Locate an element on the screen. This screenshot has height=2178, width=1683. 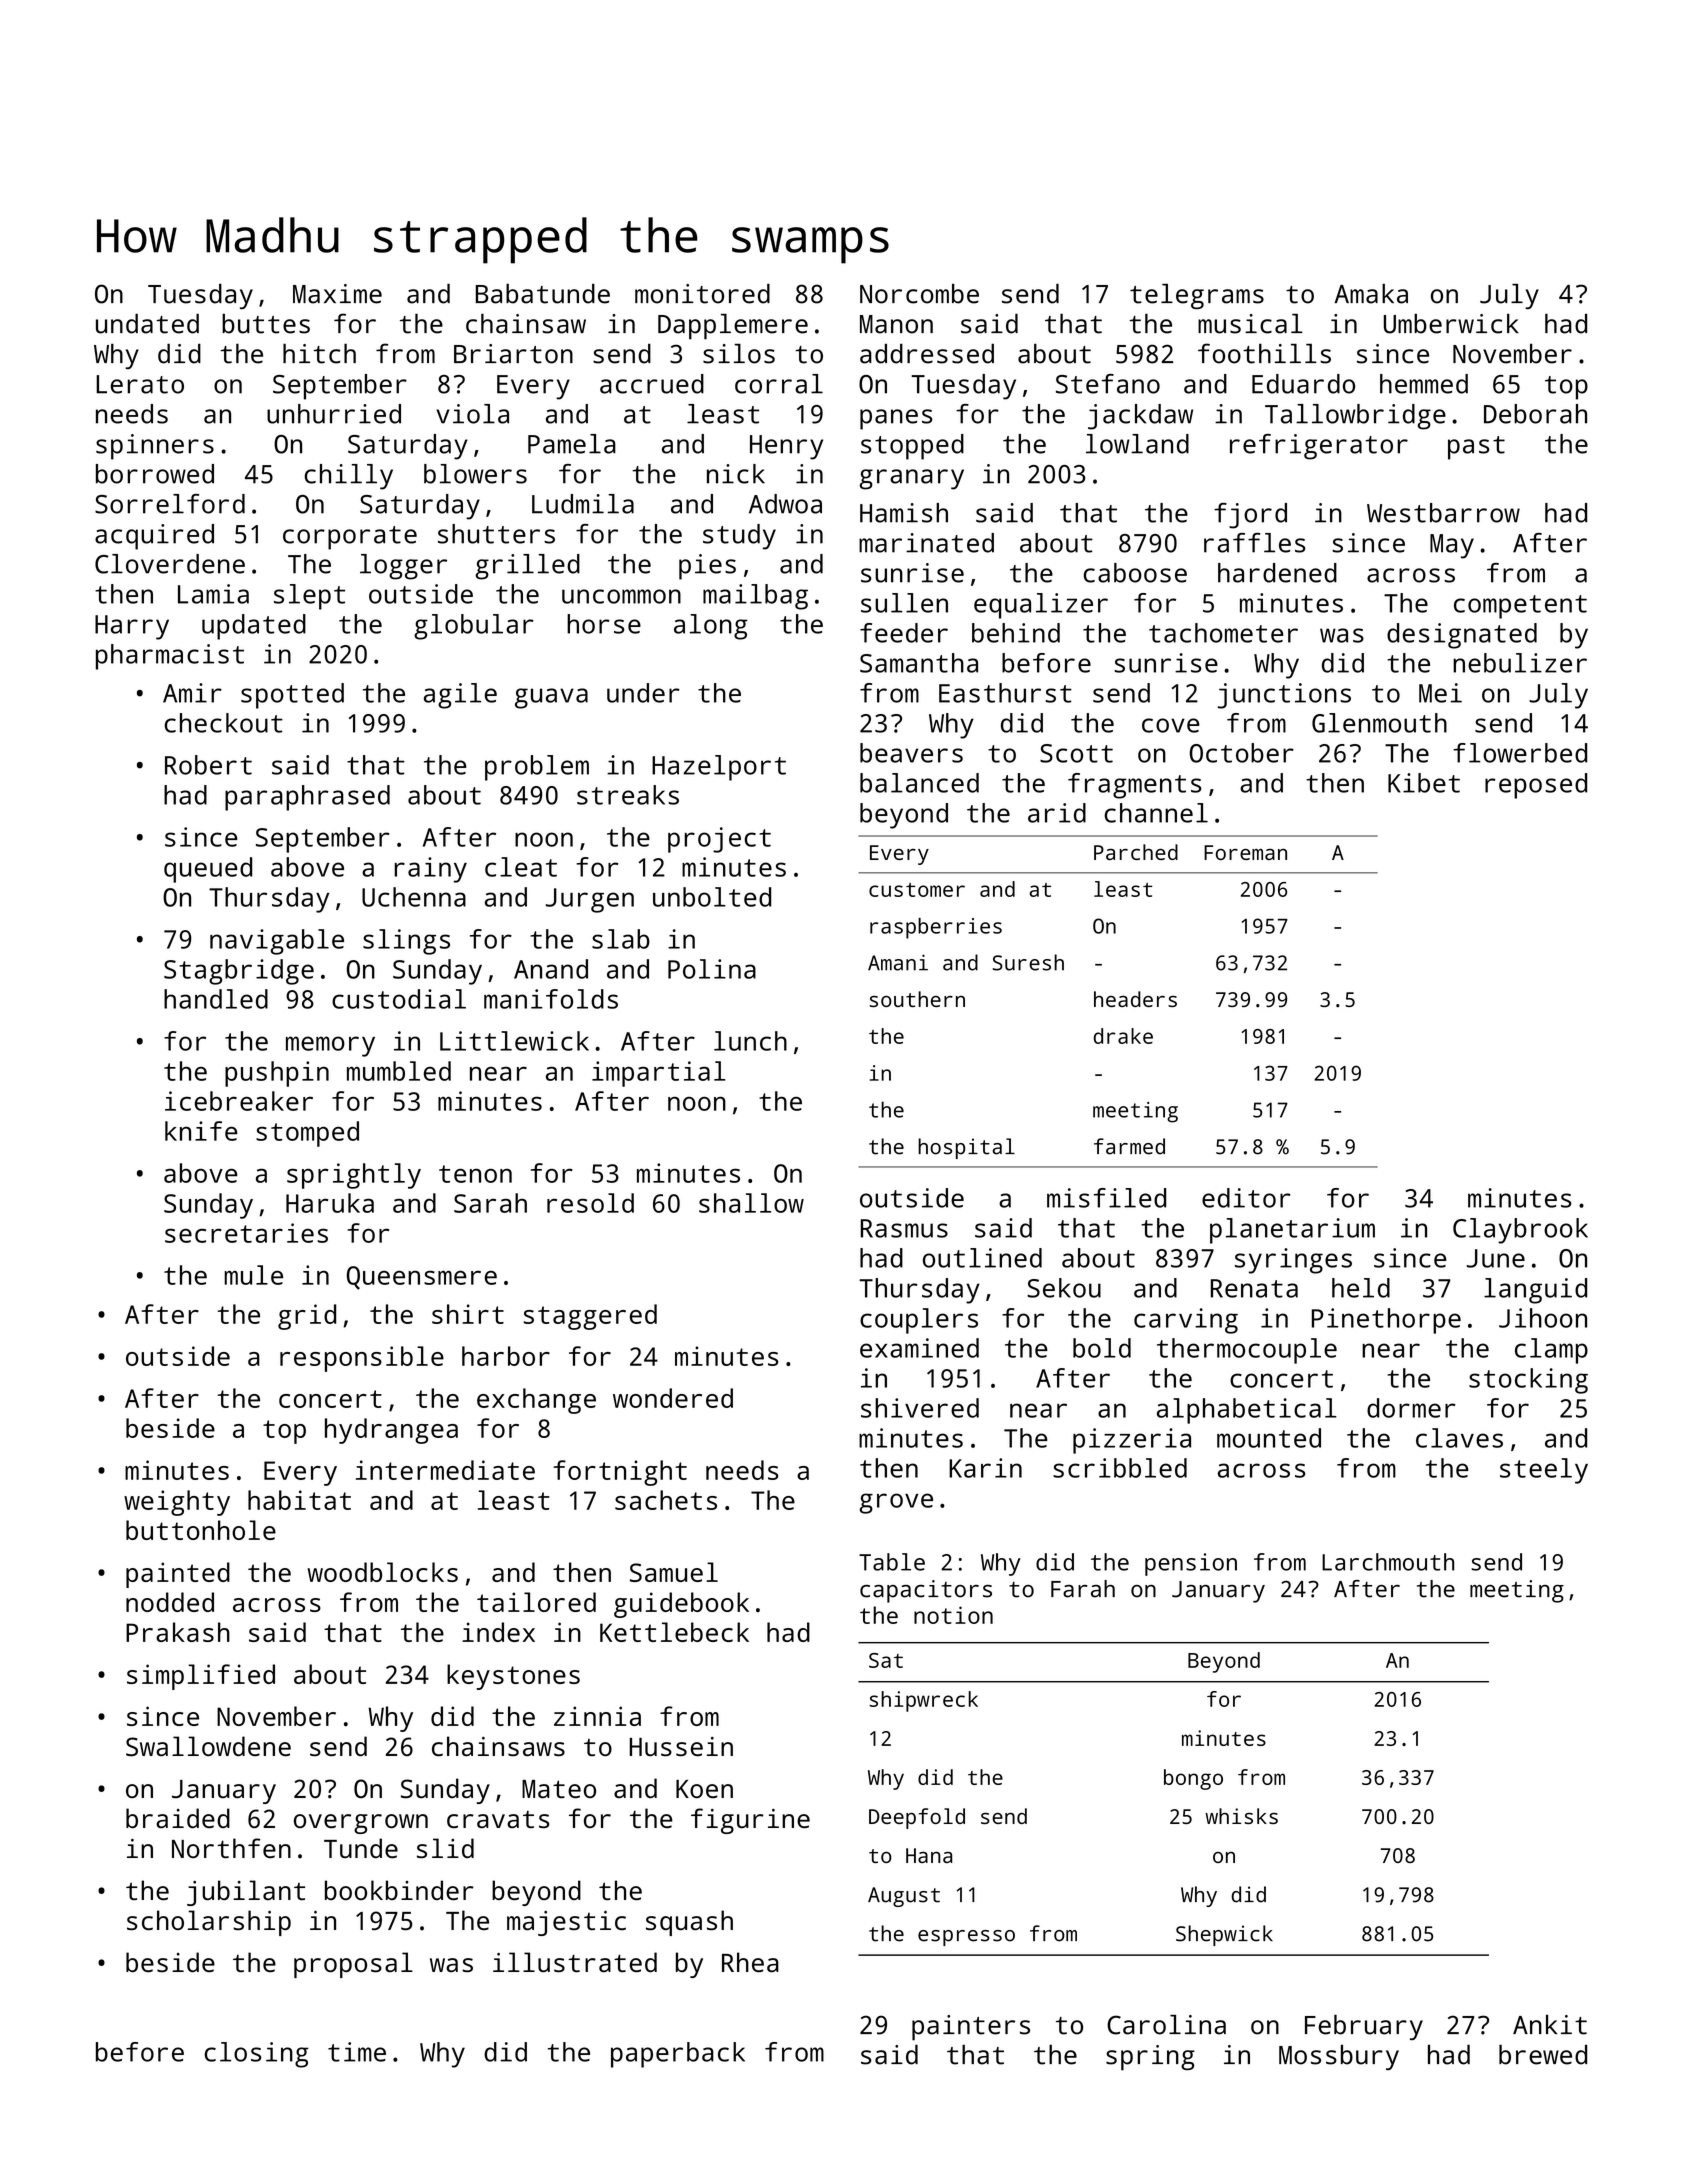
agile is located at coordinates (460, 696).
